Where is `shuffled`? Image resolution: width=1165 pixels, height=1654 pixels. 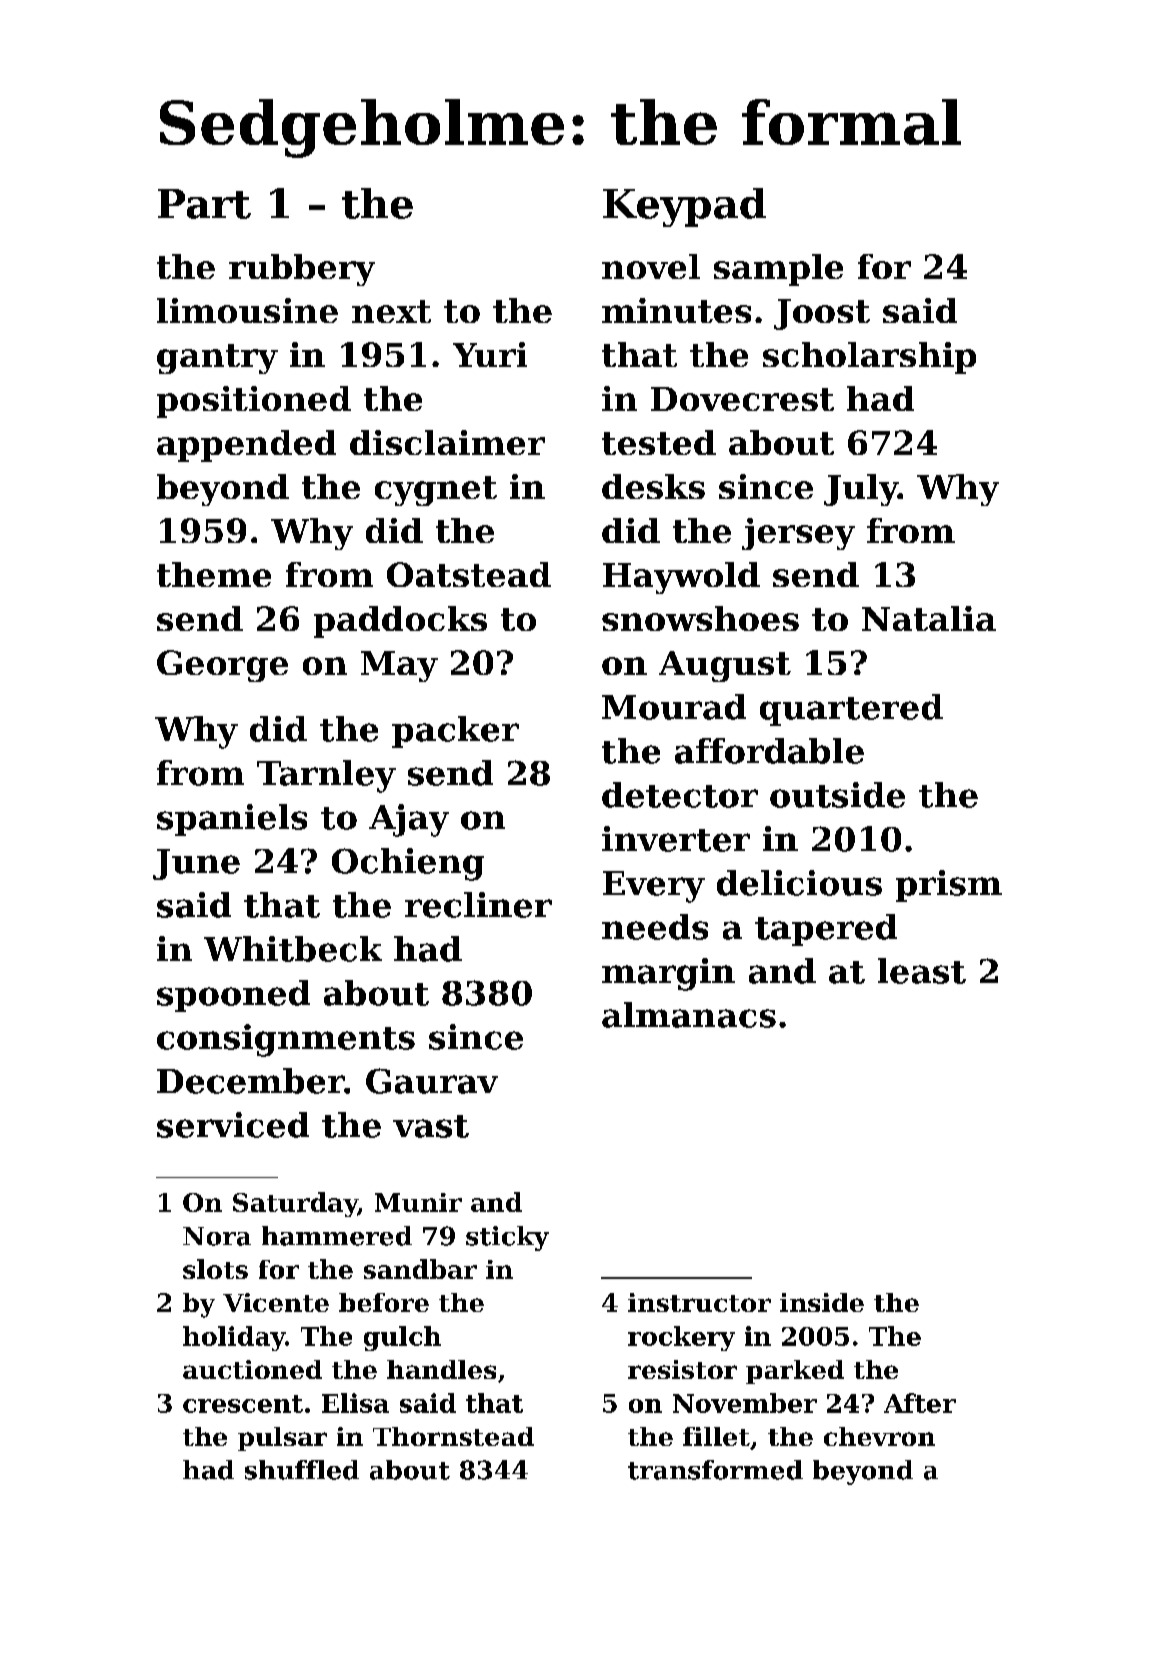 shuffled is located at coordinates (302, 1470).
